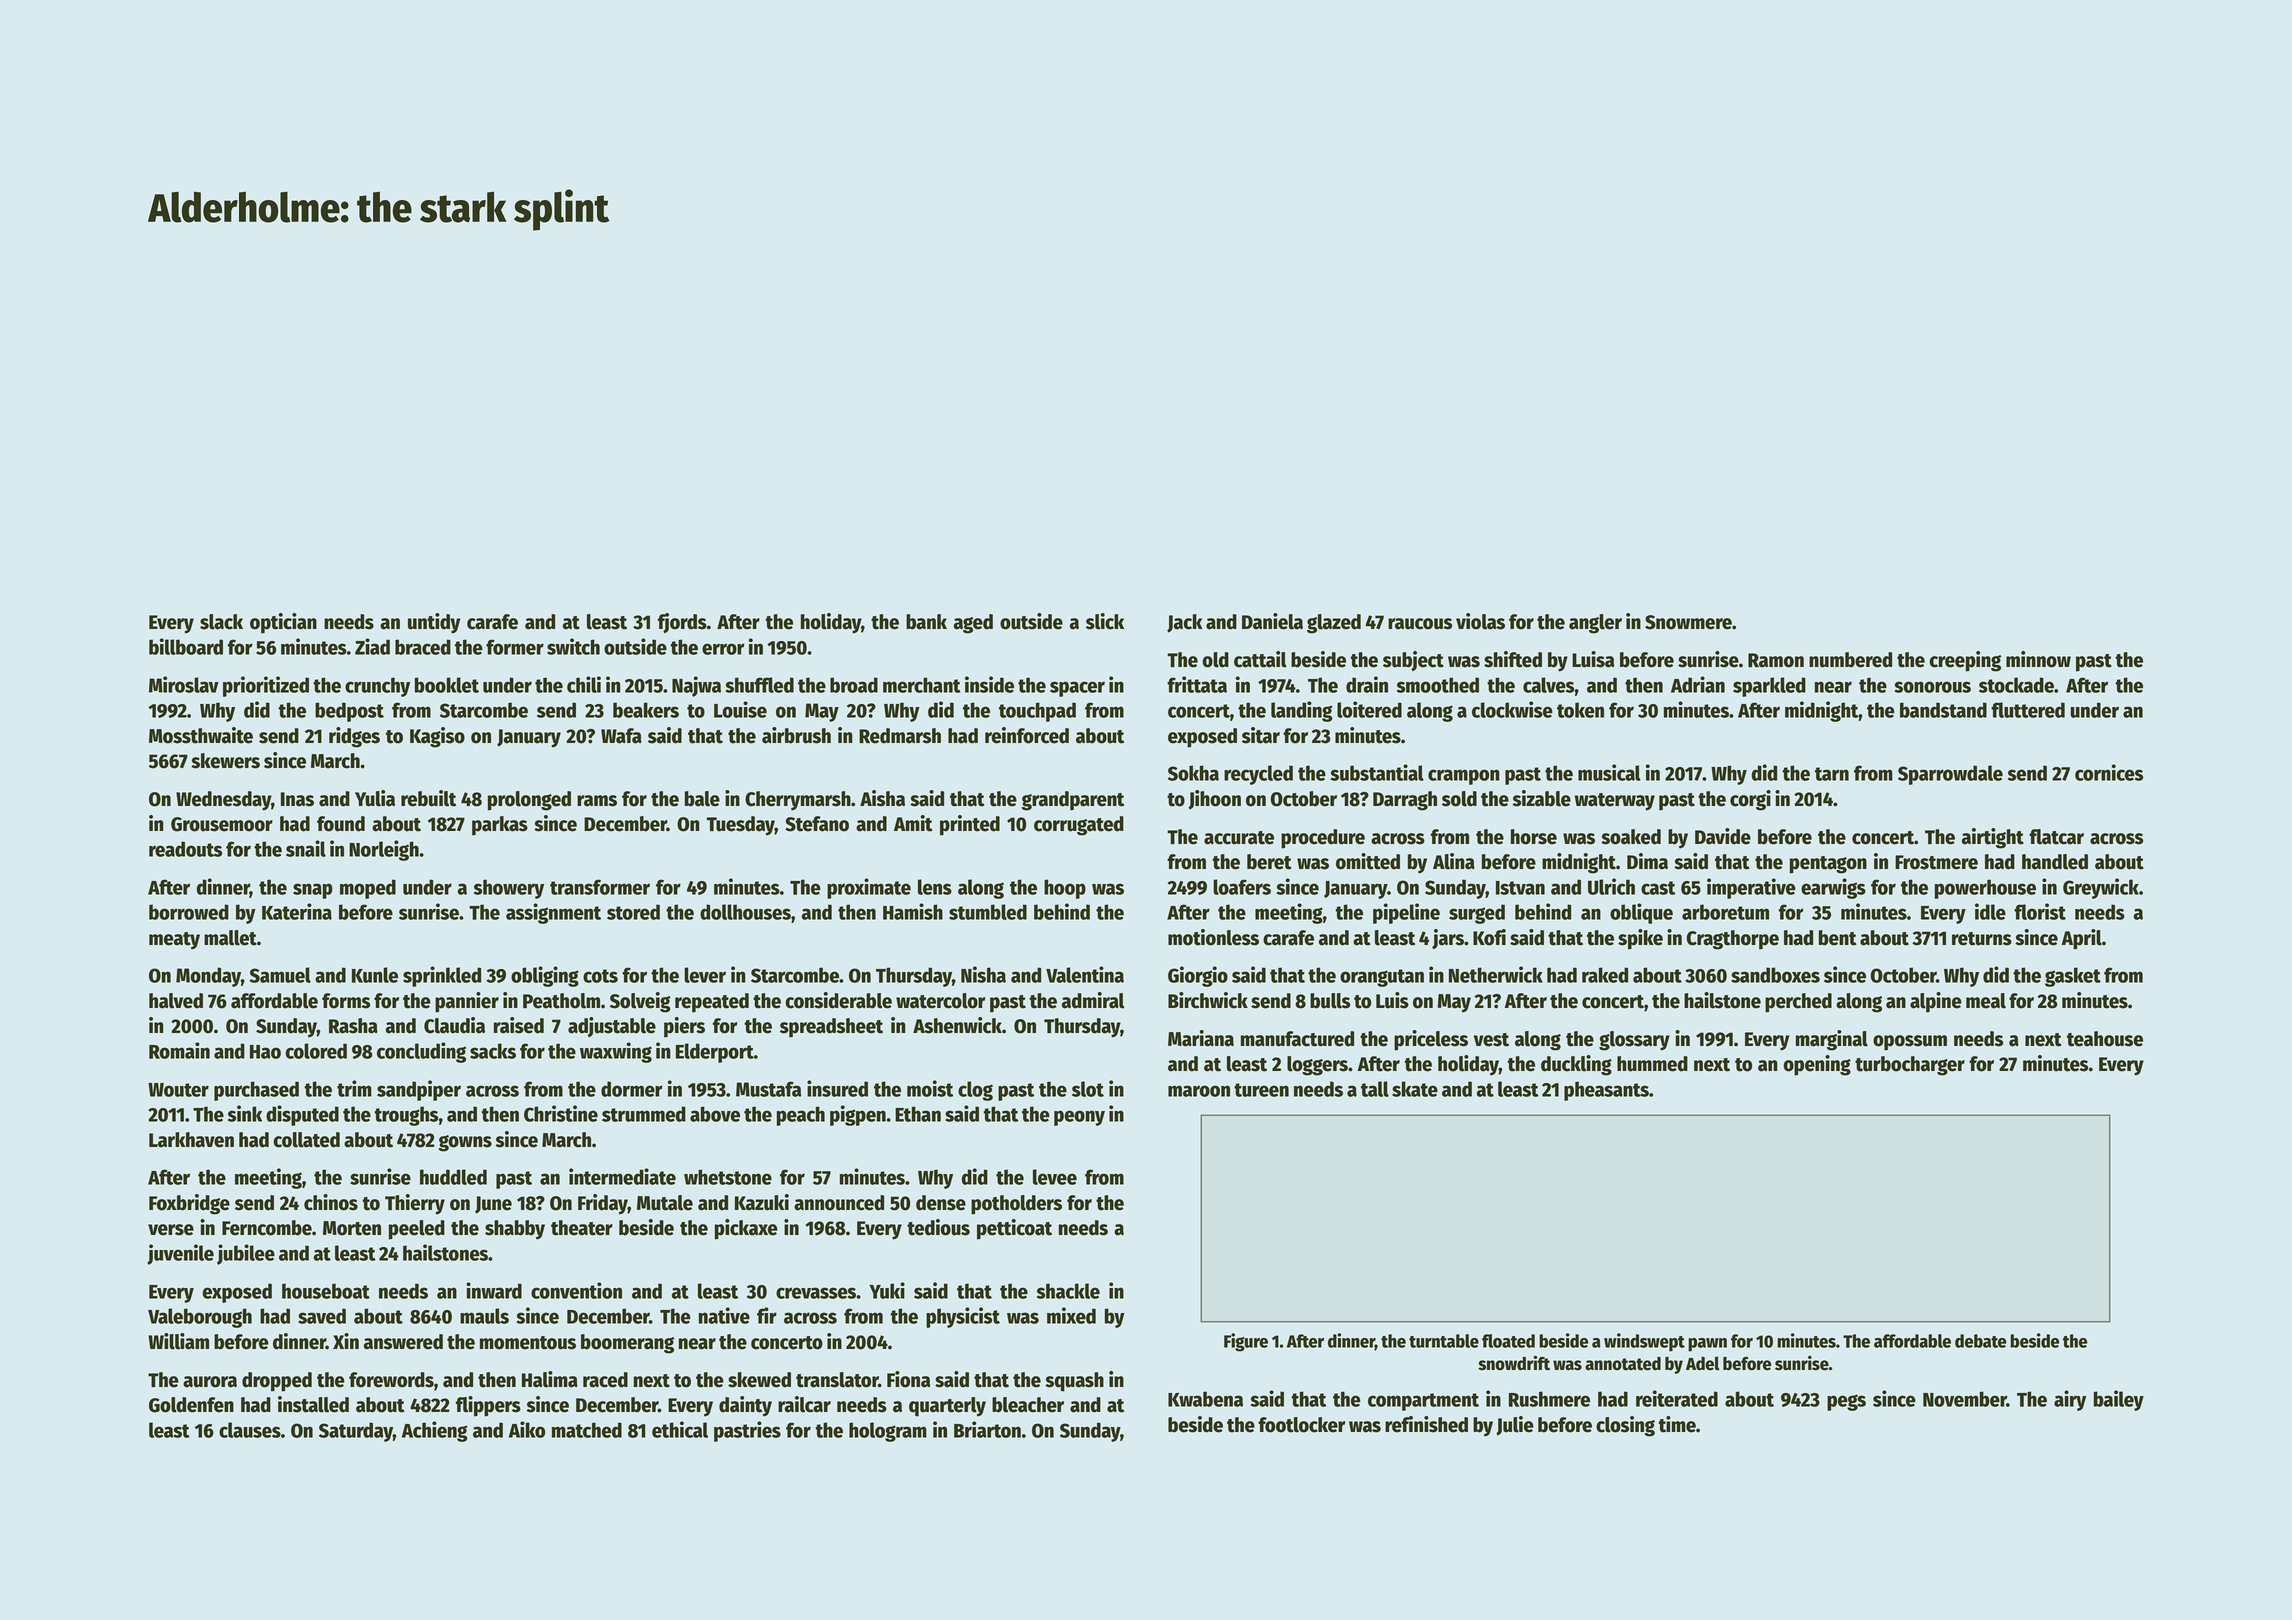 The height and width of the screenshot is (1620, 2292). Describe the element at coordinates (680, 1429) in the screenshot. I see `ethical` at that location.
